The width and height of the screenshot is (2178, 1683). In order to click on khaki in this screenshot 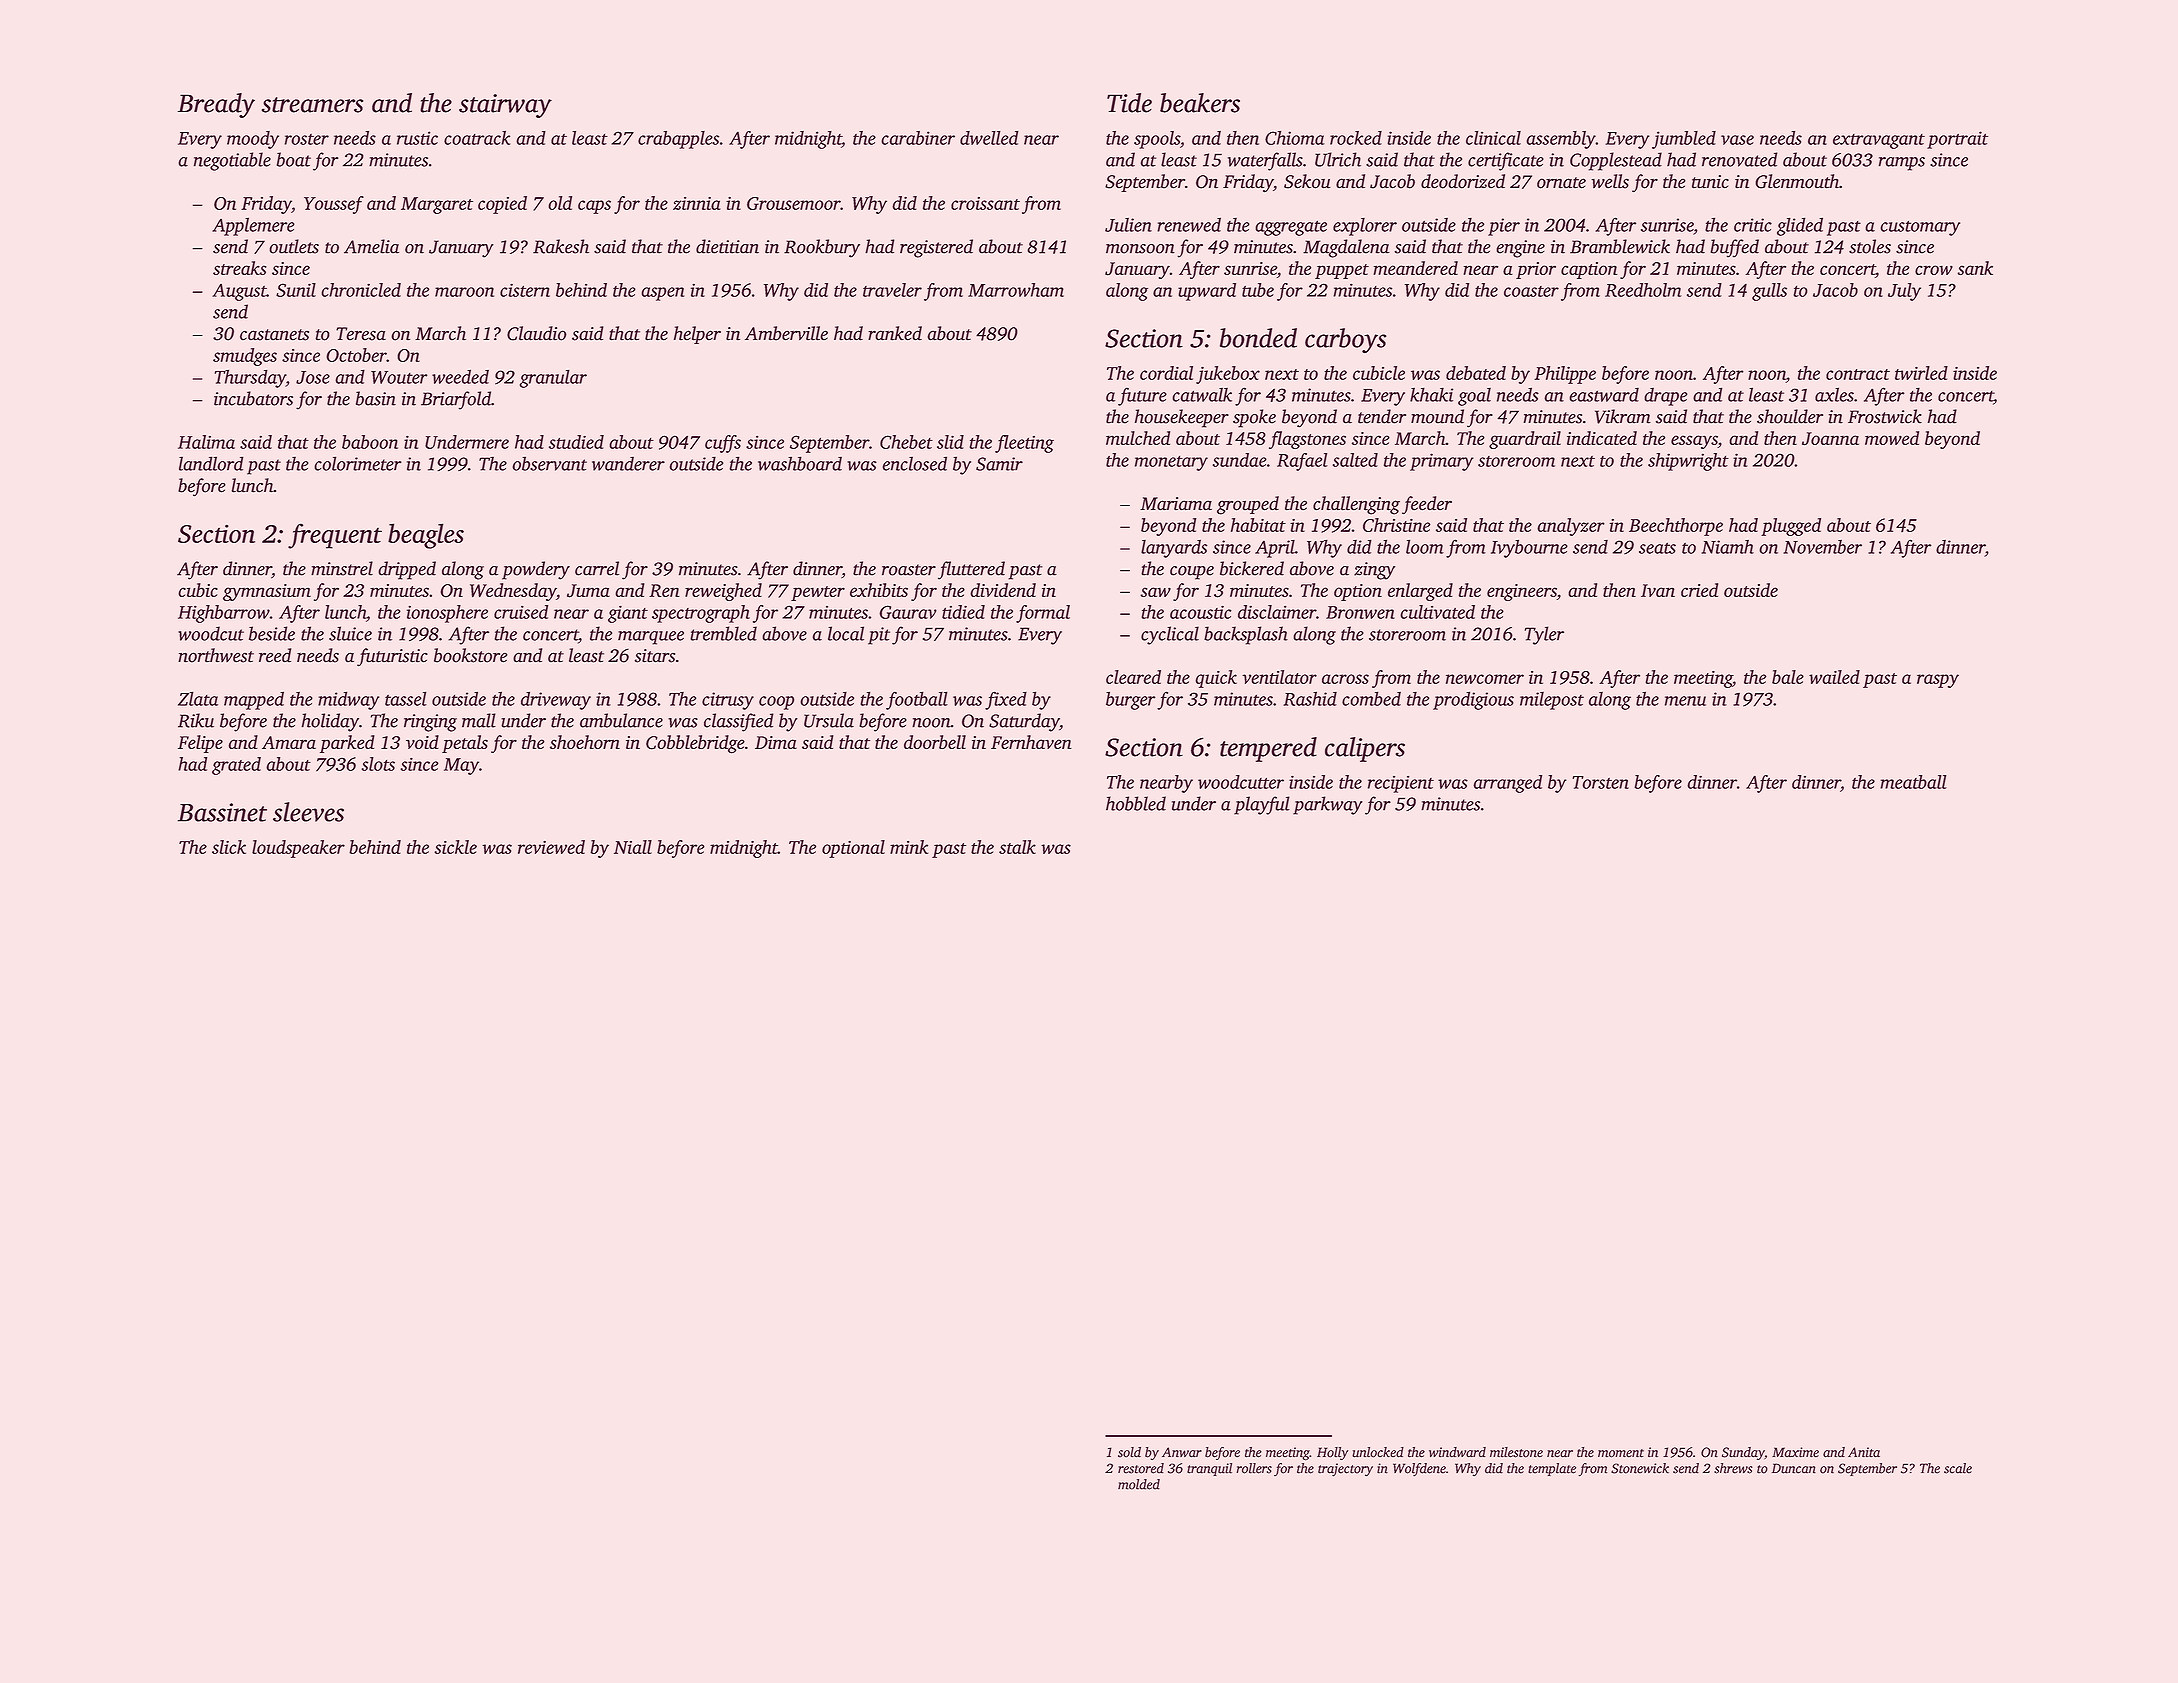, I will do `click(1431, 394)`.
